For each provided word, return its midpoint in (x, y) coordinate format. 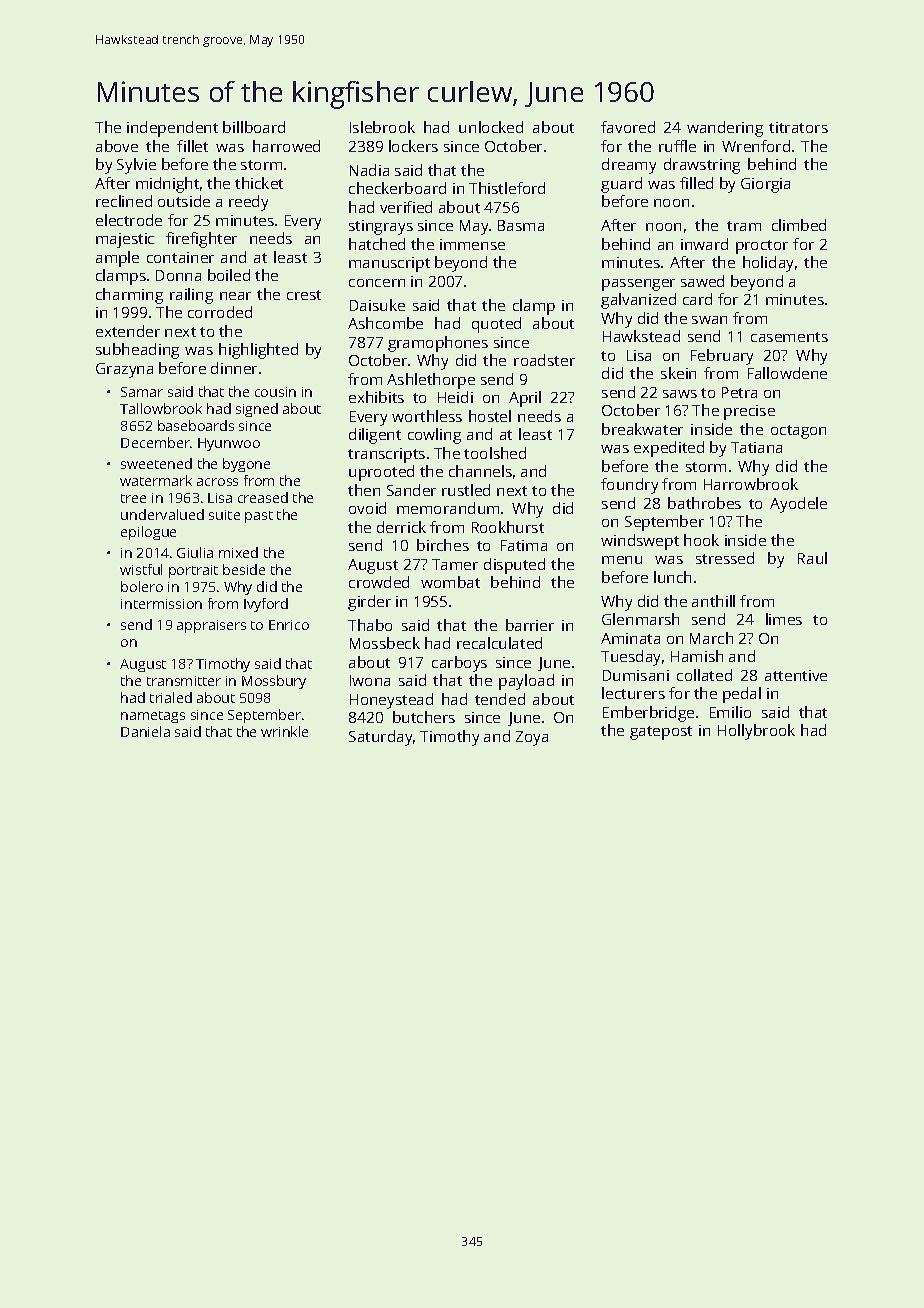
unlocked (491, 127)
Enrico (289, 625)
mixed (238, 552)
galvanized (638, 301)
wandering (725, 129)
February (722, 357)
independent (172, 129)
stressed (725, 558)
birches (443, 545)
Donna (178, 275)
